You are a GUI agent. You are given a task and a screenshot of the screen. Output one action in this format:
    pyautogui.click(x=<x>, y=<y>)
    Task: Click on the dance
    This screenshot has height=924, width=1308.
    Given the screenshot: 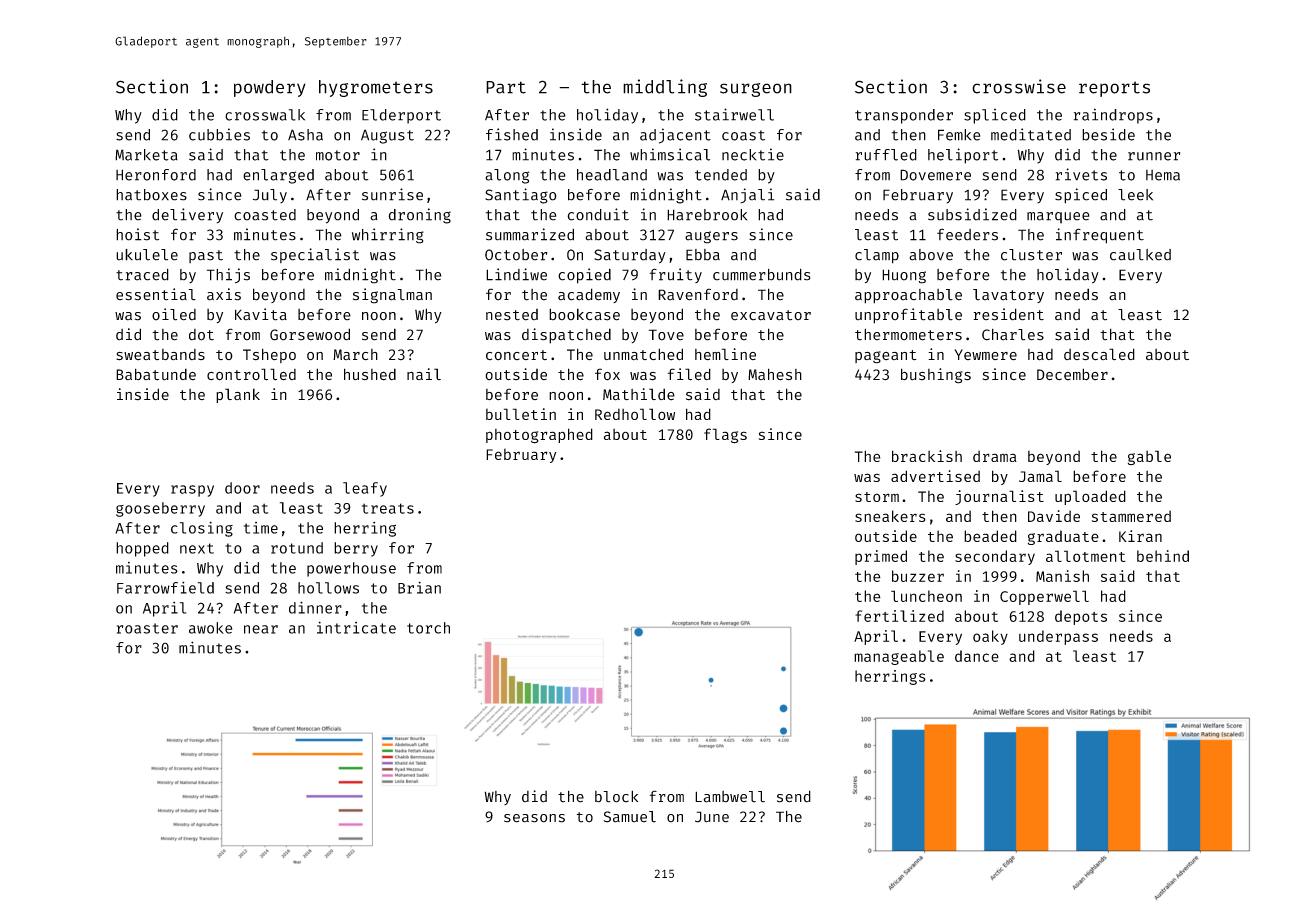 What is the action you would take?
    pyautogui.click(x=977, y=656)
